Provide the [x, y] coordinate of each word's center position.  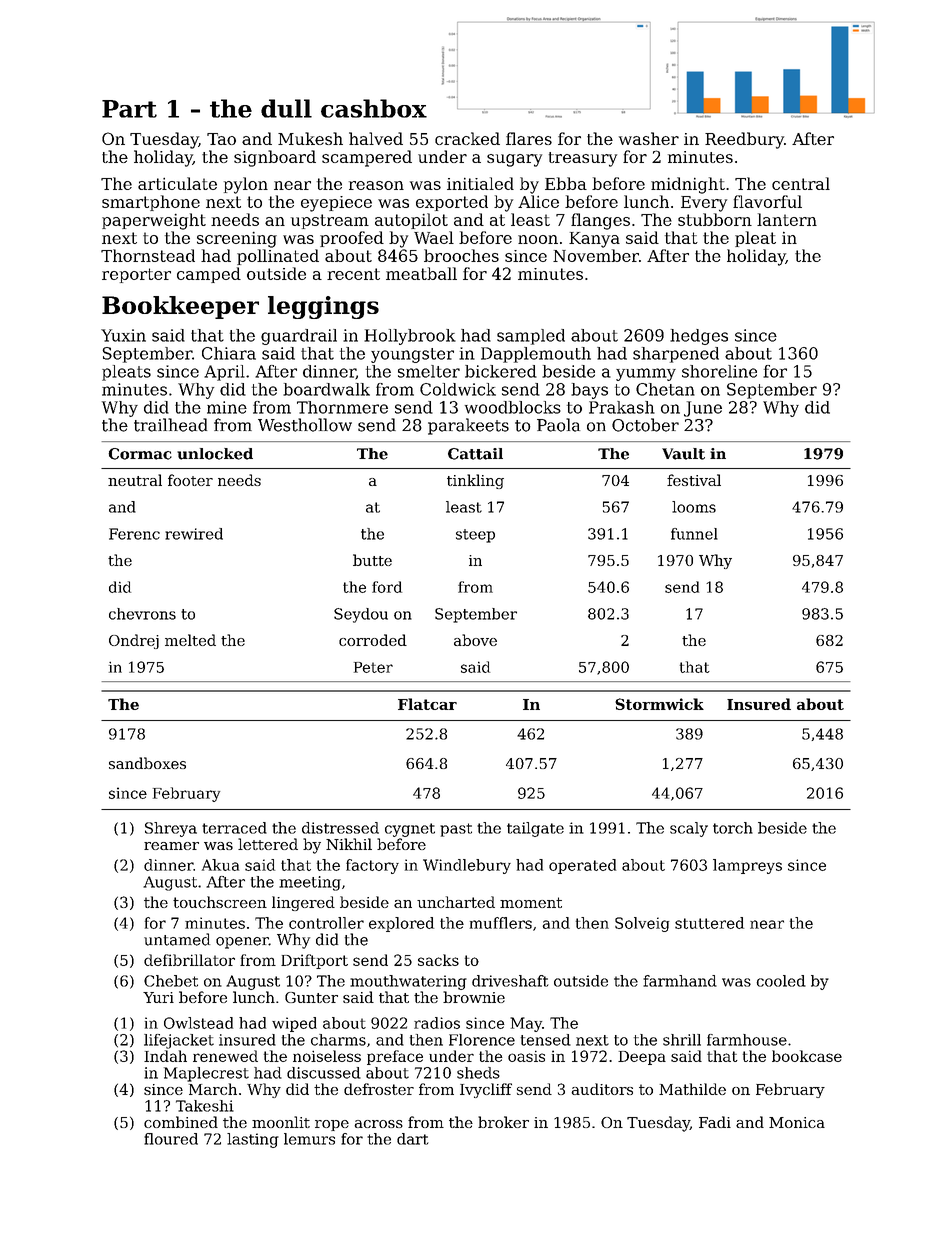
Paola [558, 425]
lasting [253, 1140]
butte [372, 560]
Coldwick [458, 389]
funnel [694, 534]
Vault [683, 454]
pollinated [278, 257]
